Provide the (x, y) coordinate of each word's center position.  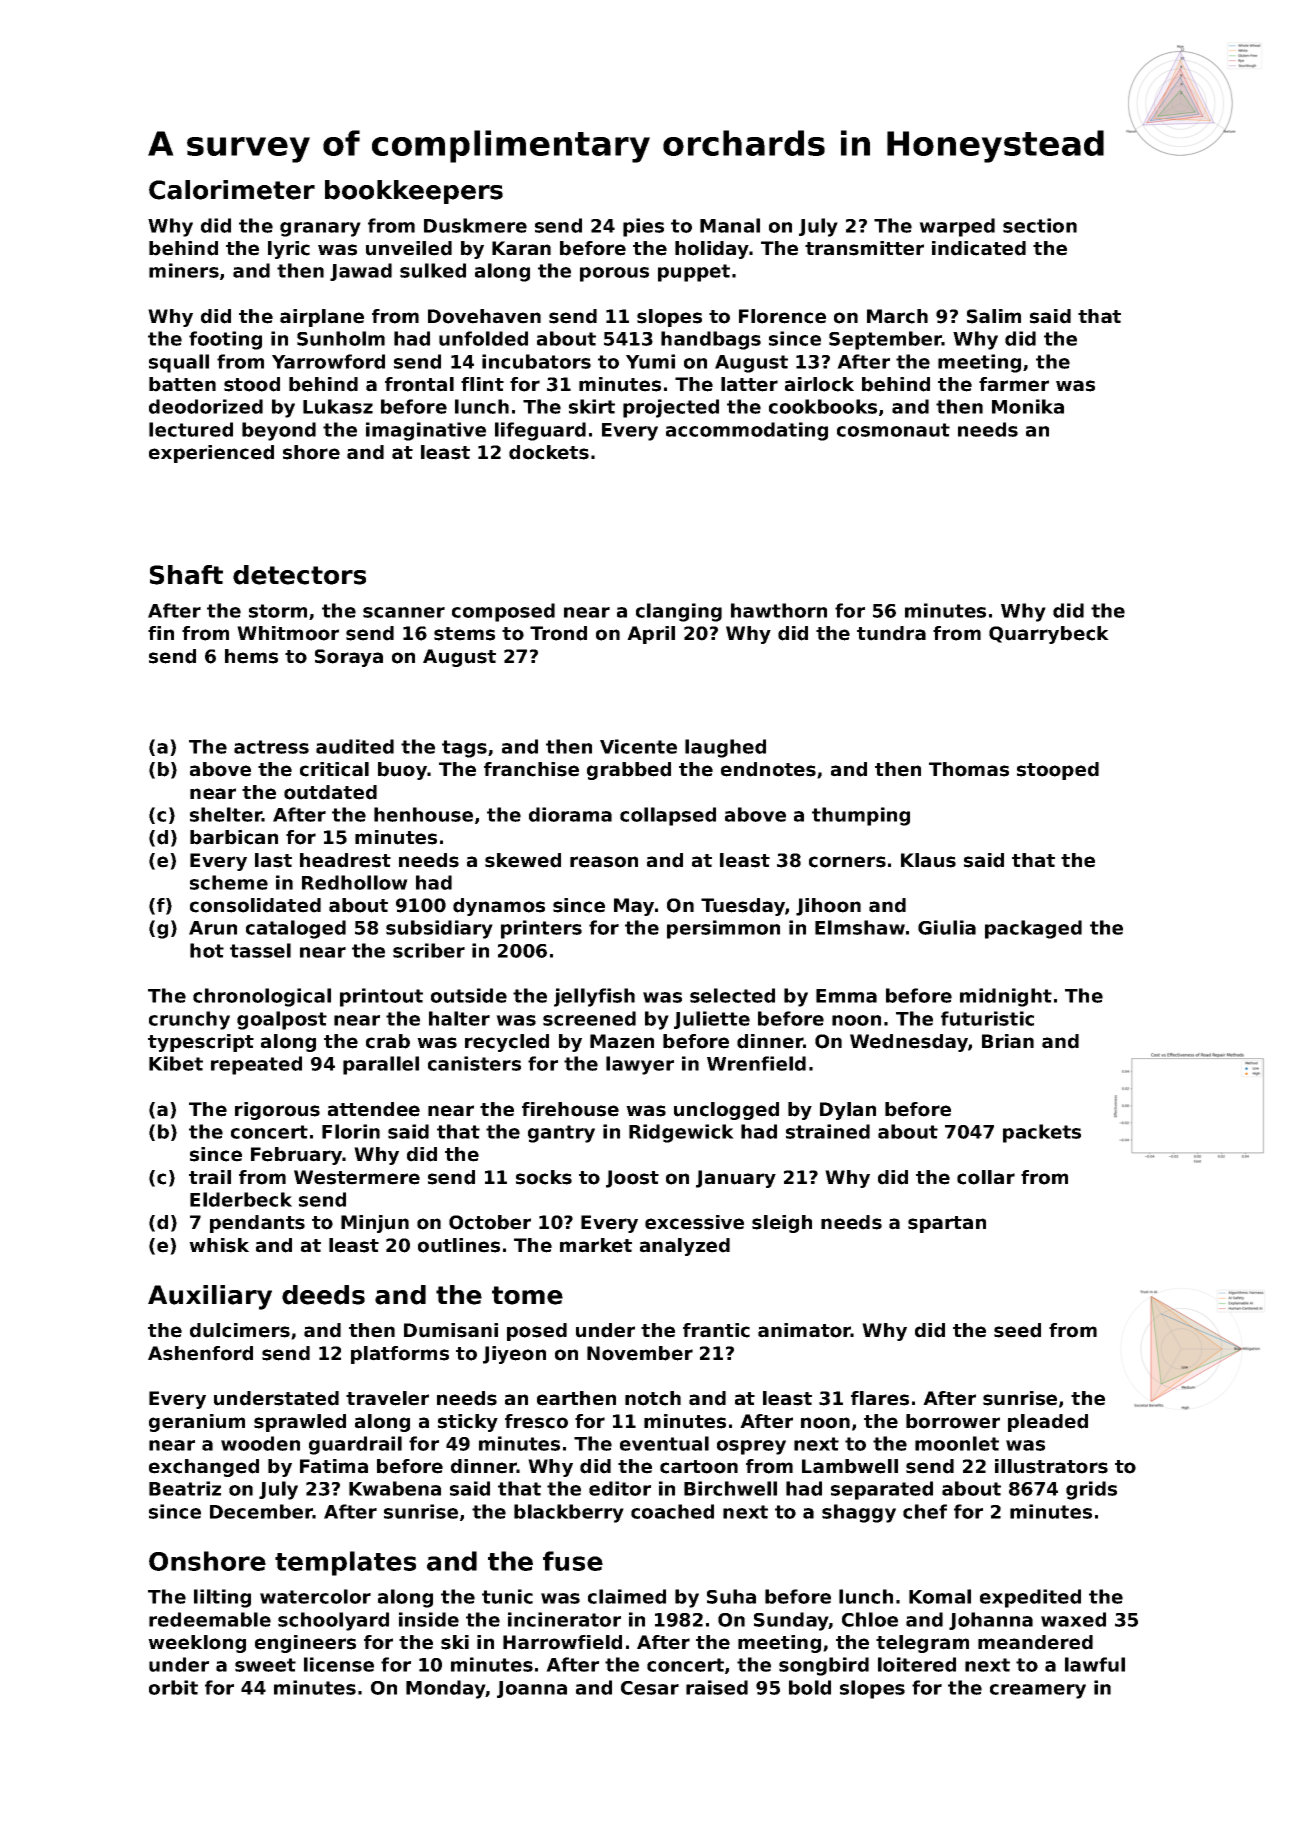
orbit (173, 1687)
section (1040, 225)
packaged (1033, 929)
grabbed (629, 771)
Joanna (532, 1689)
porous (614, 274)
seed (1017, 1330)
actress (271, 747)
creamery (1038, 1691)
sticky (468, 1423)
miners (184, 270)
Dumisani (451, 1330)
